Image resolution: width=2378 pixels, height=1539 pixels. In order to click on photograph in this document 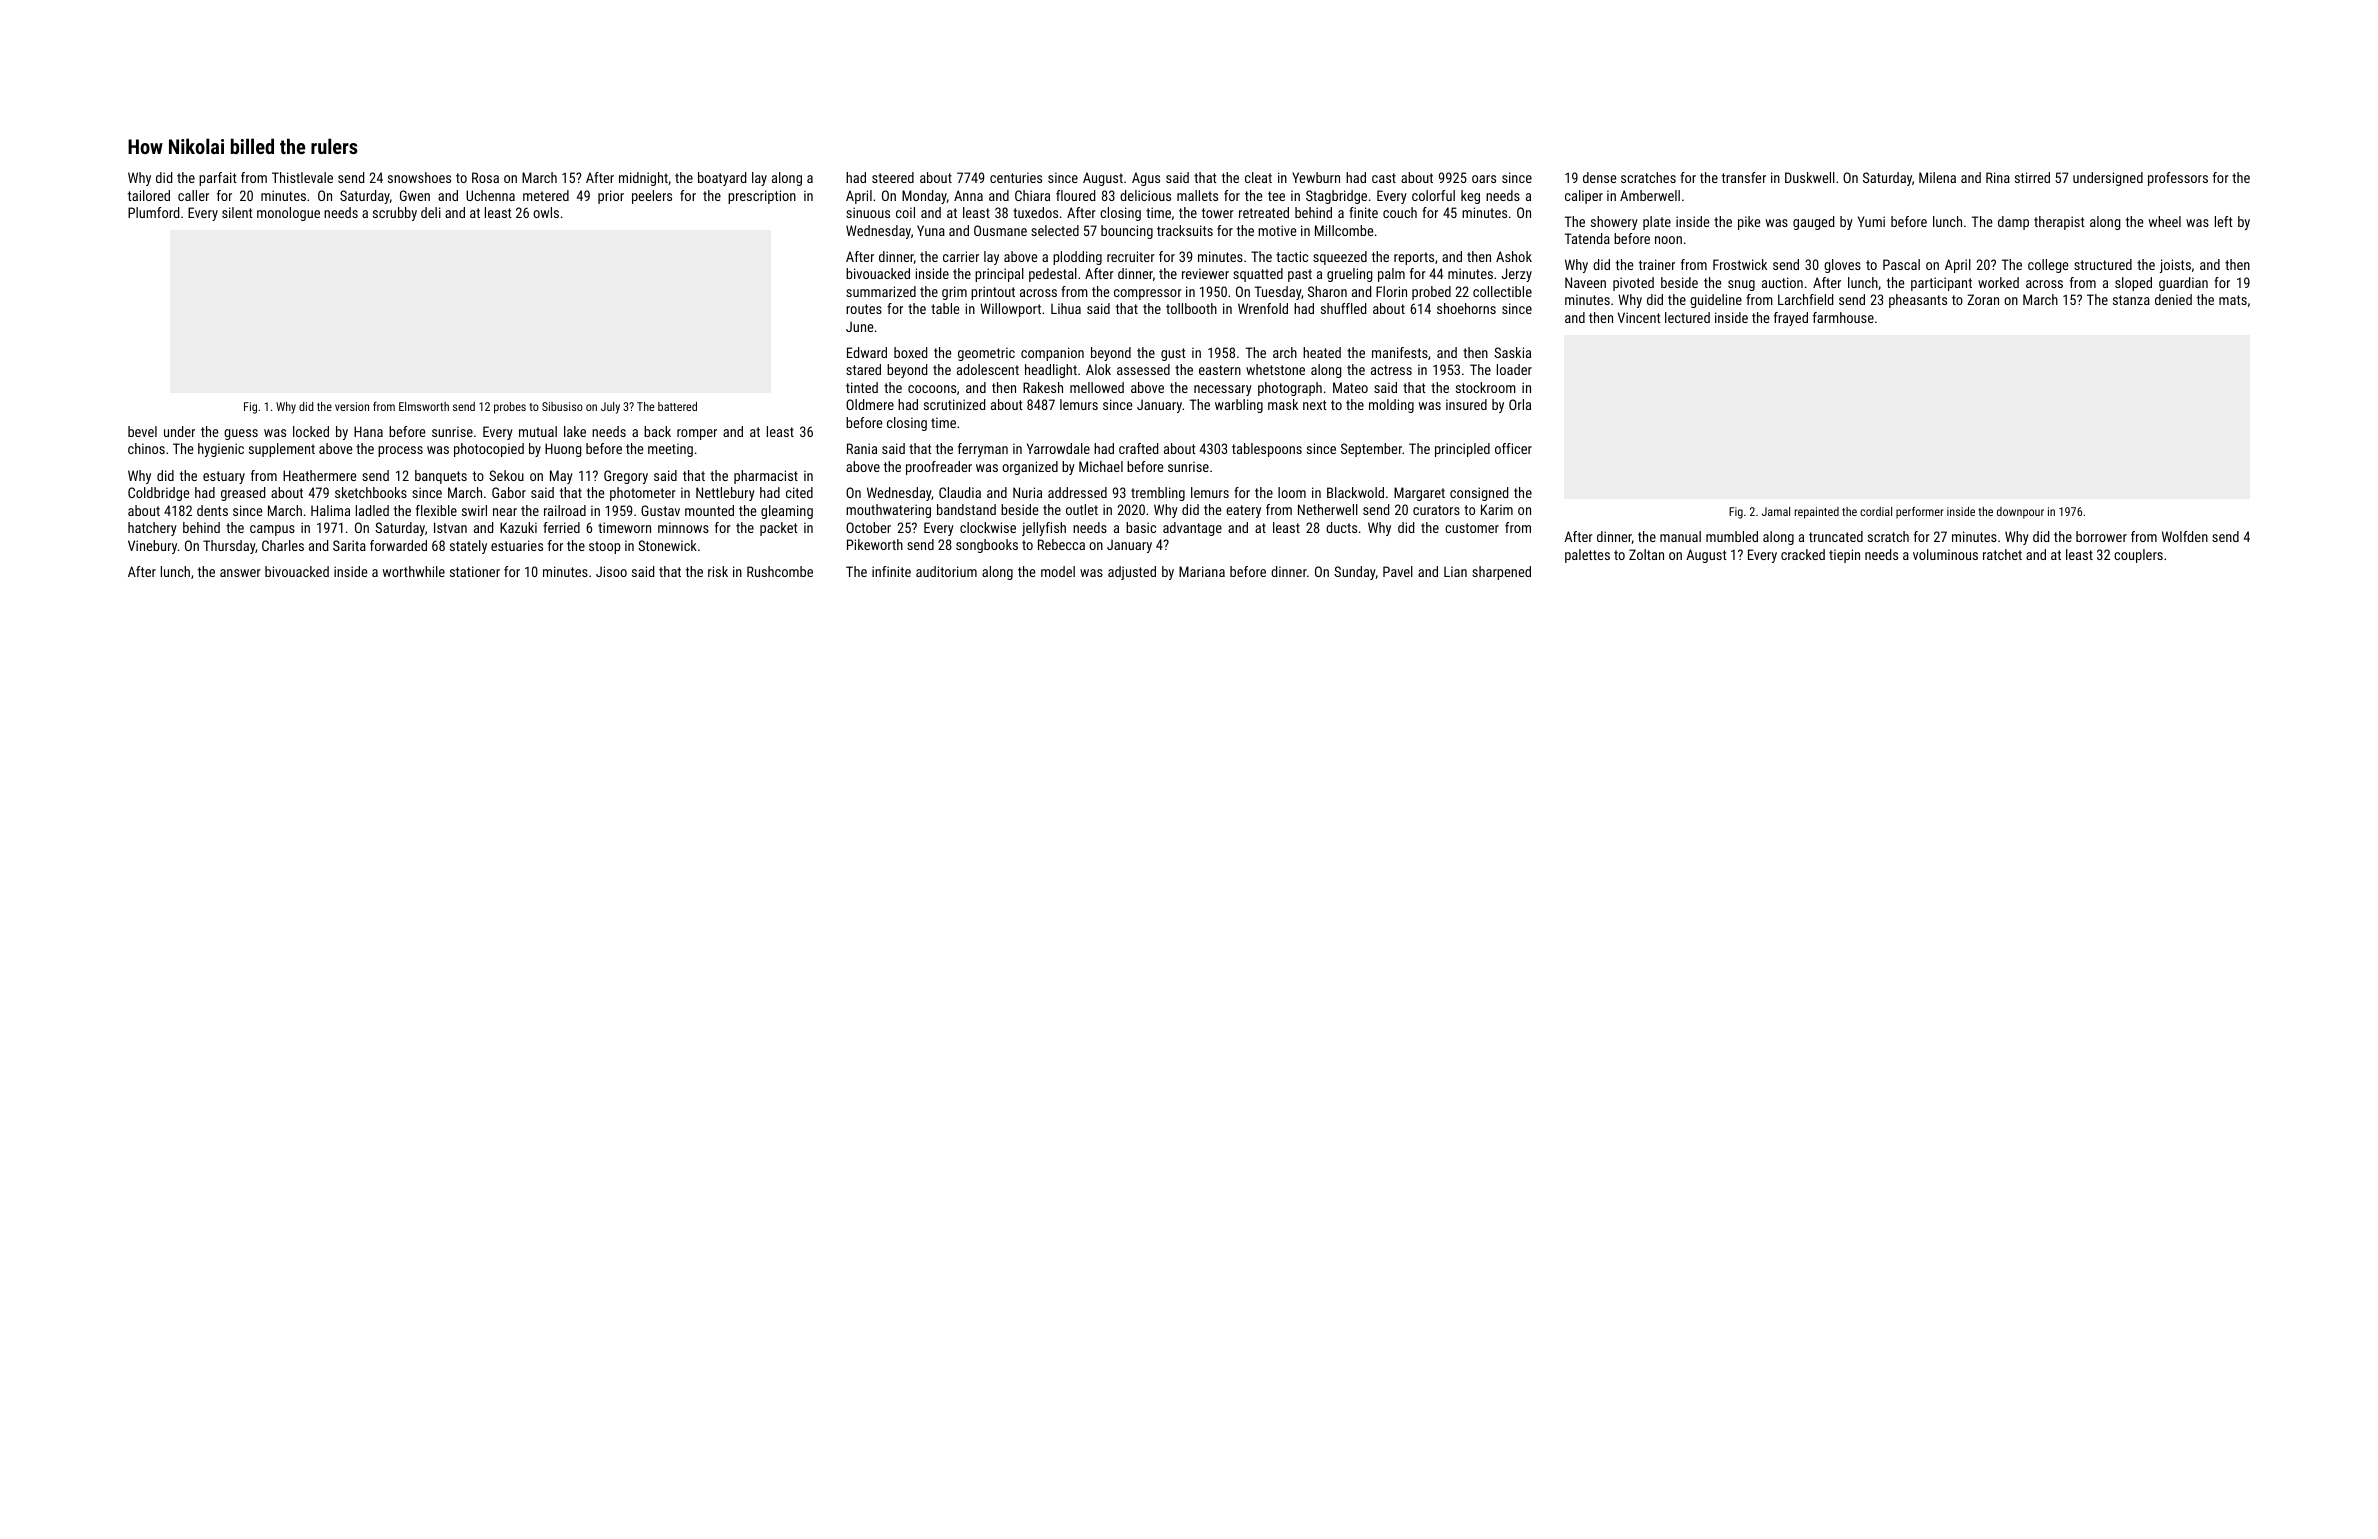, I will do `click(1290, 389)`.
